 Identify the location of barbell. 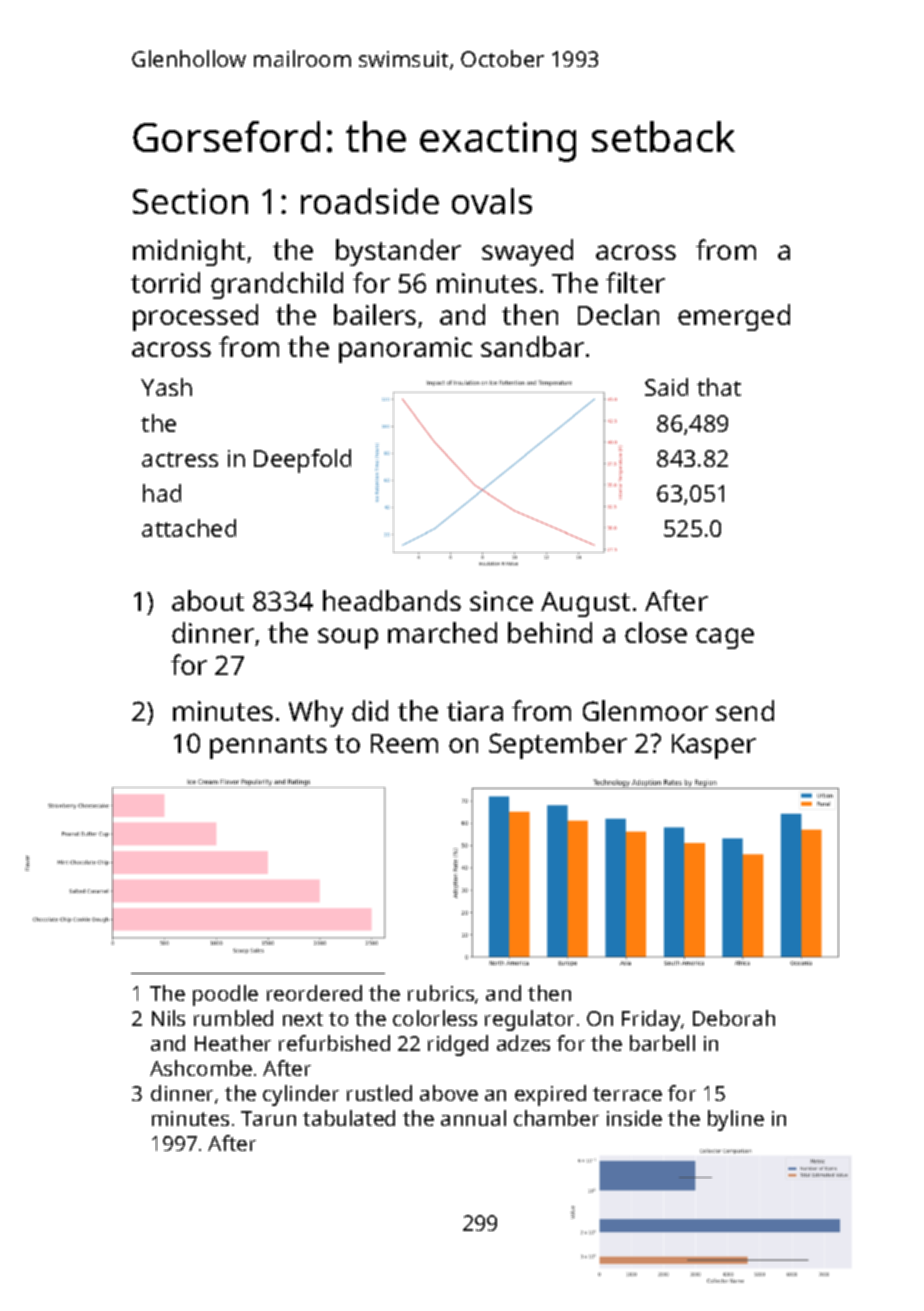
(662, 1043).
